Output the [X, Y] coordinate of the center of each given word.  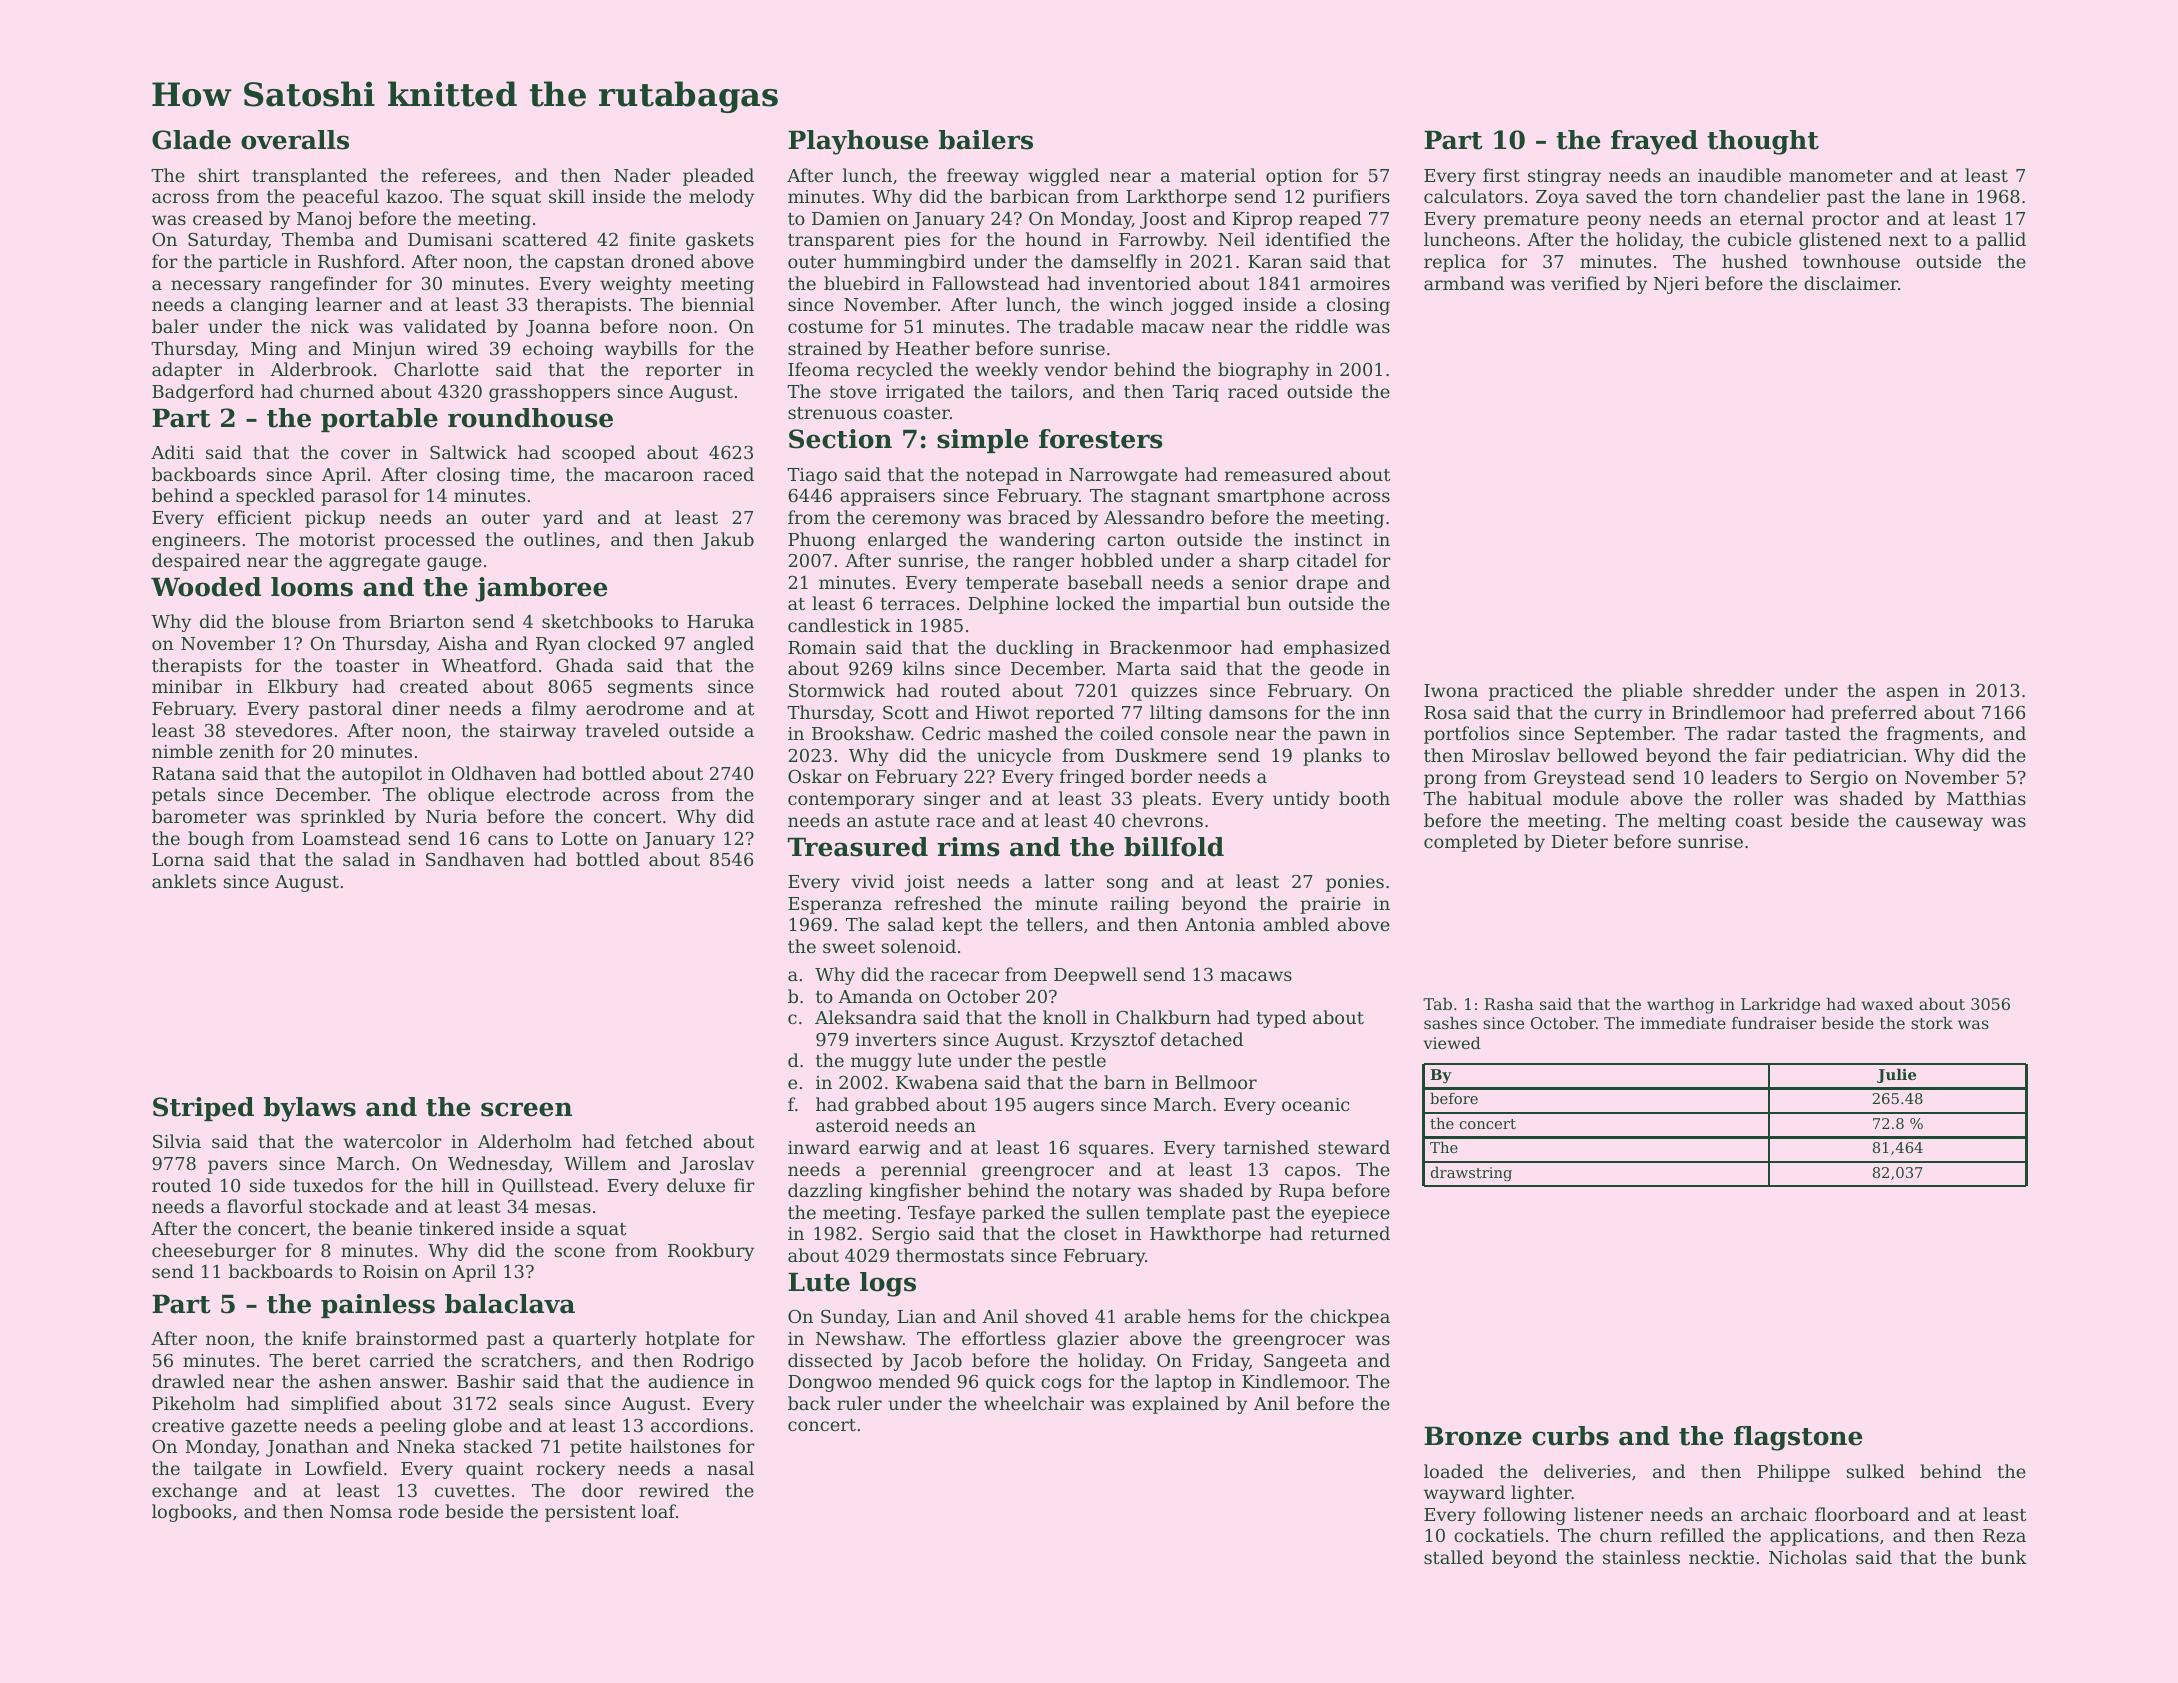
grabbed [892, 1106]
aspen [1912, 694]
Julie [1896, 1075]
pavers [237, 1167]
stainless [1641, 1557]
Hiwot [1002, 712]
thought [1763, 142]
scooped [598, 454]
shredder [1734, 690]
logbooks [191, 1513]
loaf [659, 1511]
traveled [622, 730]
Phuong [822, 541]
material [1218, 175]
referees [459, 175]
